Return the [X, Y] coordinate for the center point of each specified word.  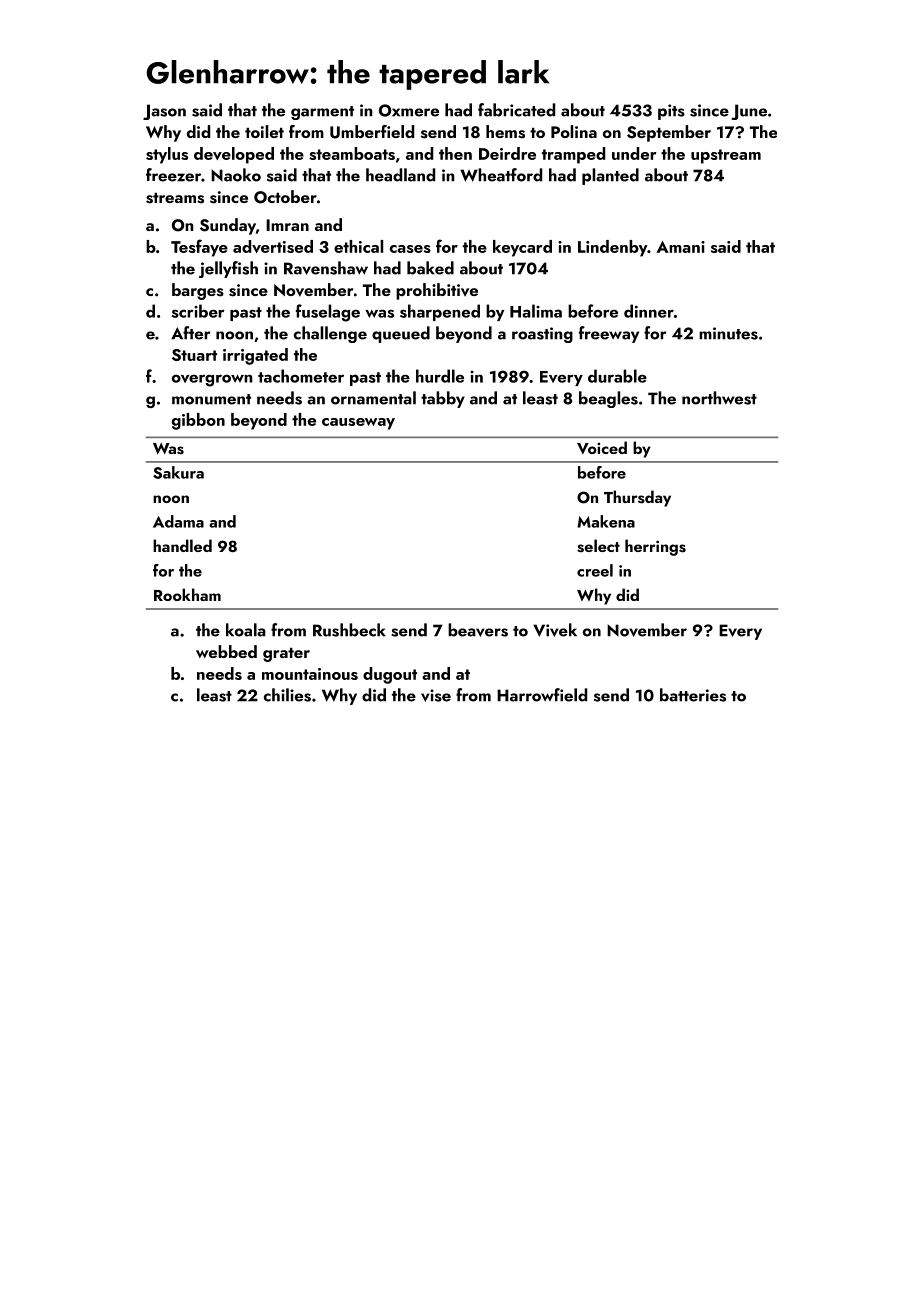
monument [211, 399]
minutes [728, 333]
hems [505, 132]
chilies [287, 695]
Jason [164, 112]
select [598, 546]
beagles [608, 399]
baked [430, 268]
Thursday [637, 498]
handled [182, 545]
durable [617, 376]
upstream [726, 156]
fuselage [328, 313]
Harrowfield [542, 695]
